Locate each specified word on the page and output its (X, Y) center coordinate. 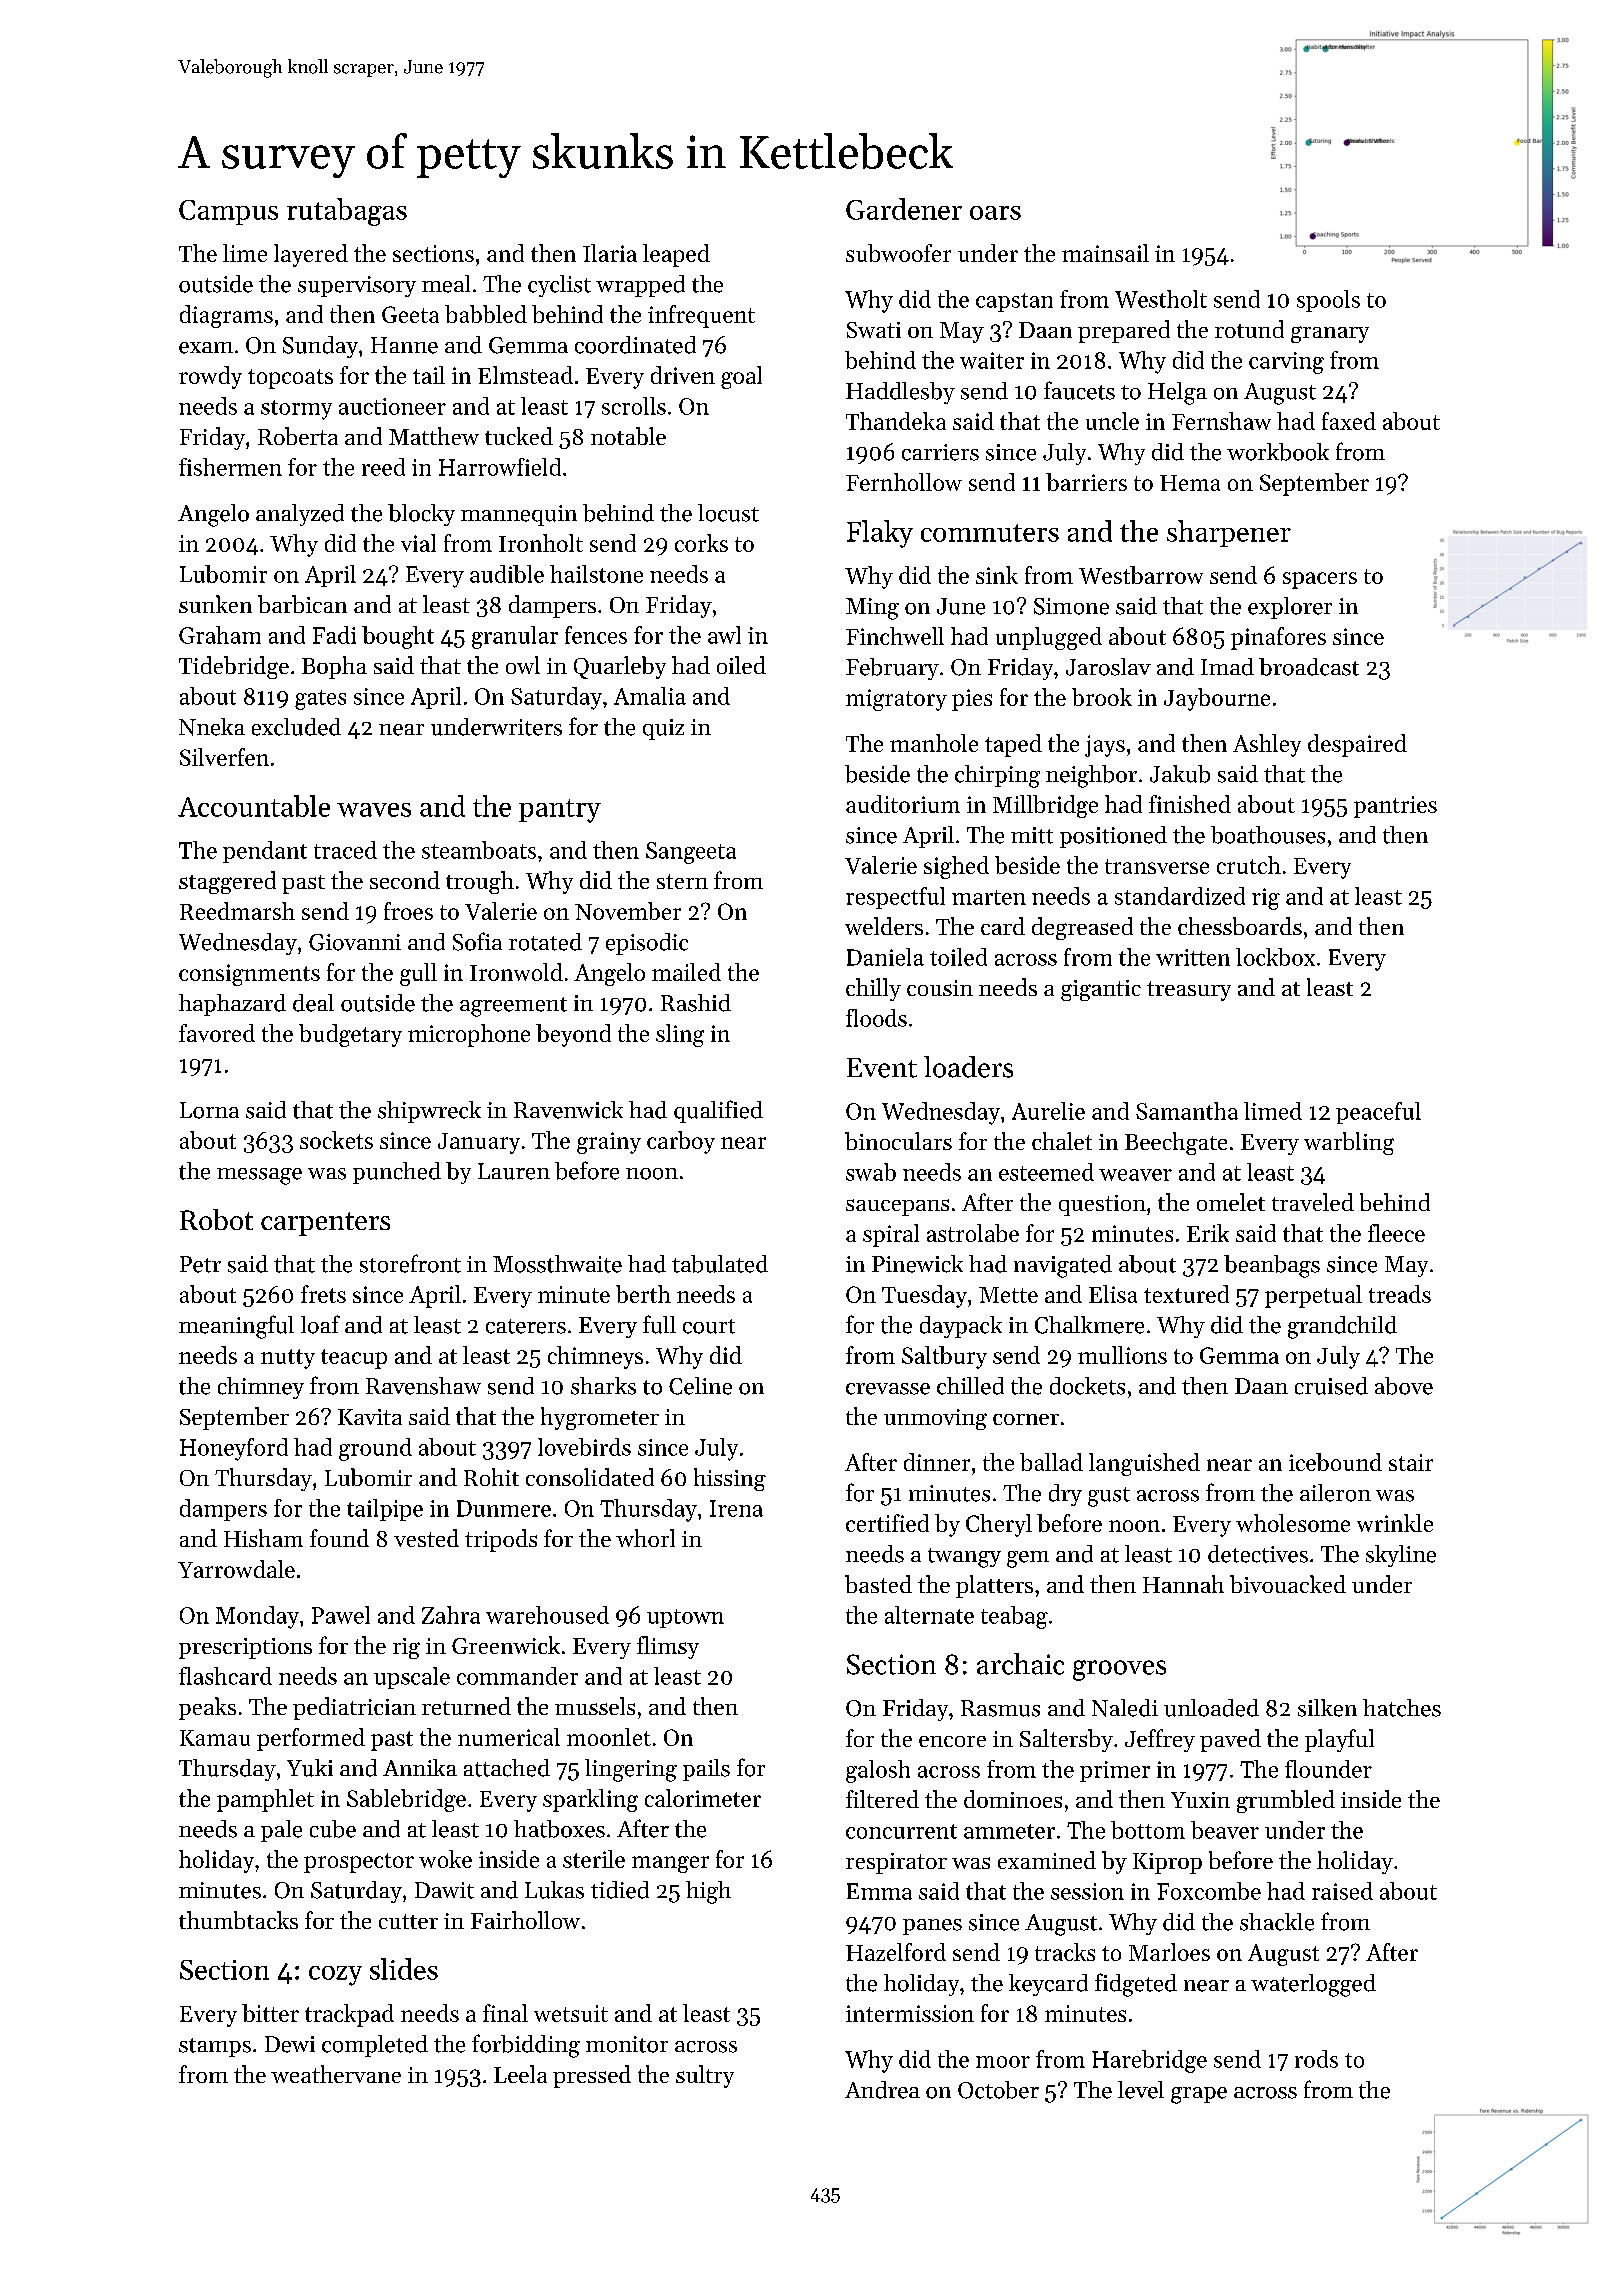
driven (683, 375)
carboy (681, 1142)
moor (1003, 2062)
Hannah (1183, 1584)
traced (345, 850)
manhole (934, 743)
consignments (249, 975)
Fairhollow (525, 1920)
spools (1328, 301)
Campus (228, 212)
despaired (1357, 745)
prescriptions (245, 1648)
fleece (1396, 1233)
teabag (1014, 1617)
